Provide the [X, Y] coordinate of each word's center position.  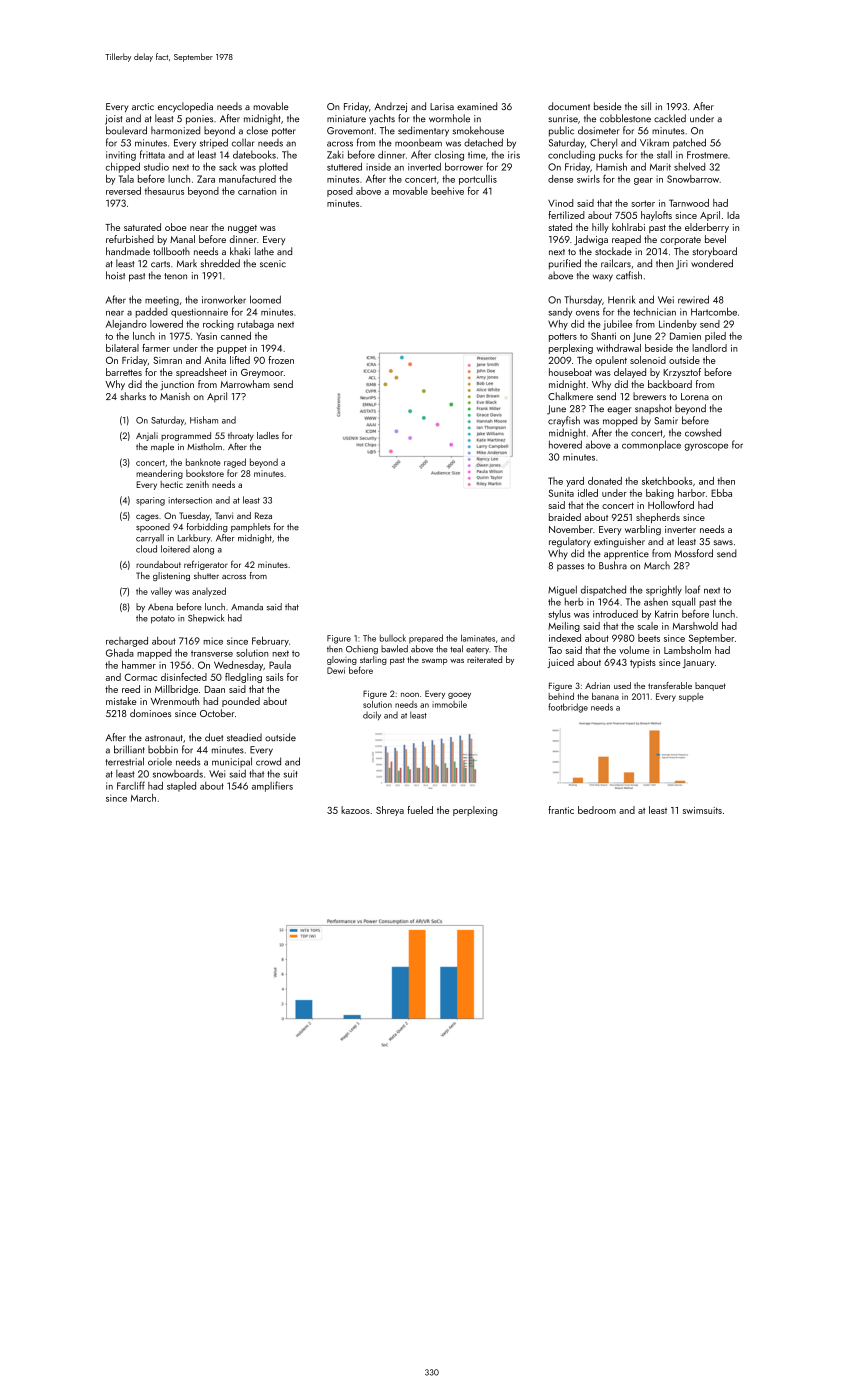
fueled [420, 810]
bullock [393, 638]
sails [274, 677]
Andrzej [390, 107]
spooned [153, 527]
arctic [143, 106]
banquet [710, 686]
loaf [692, 589]
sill [646, 106]
